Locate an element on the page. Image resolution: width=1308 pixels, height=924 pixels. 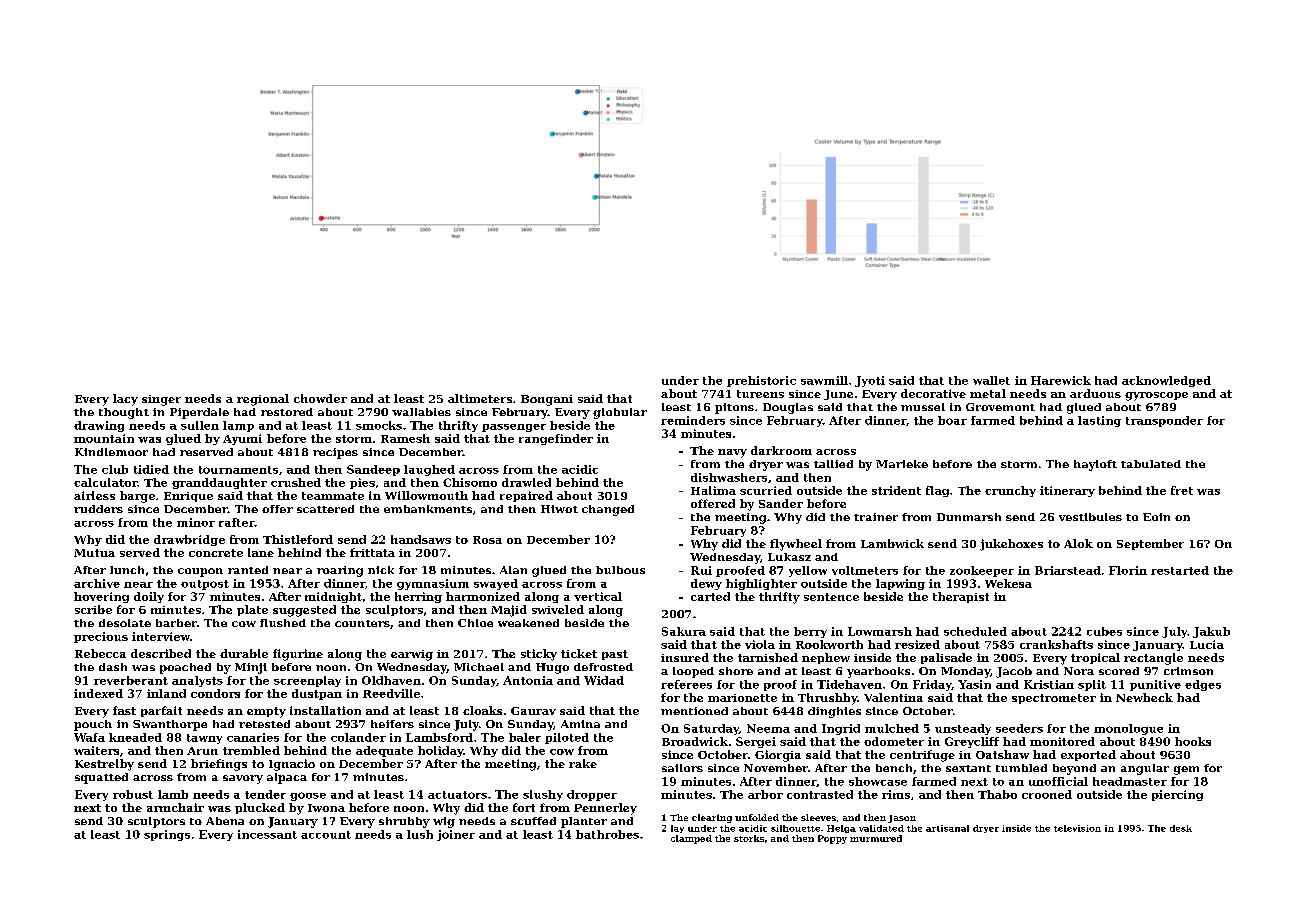
account is located at coordinates (326, 835).
